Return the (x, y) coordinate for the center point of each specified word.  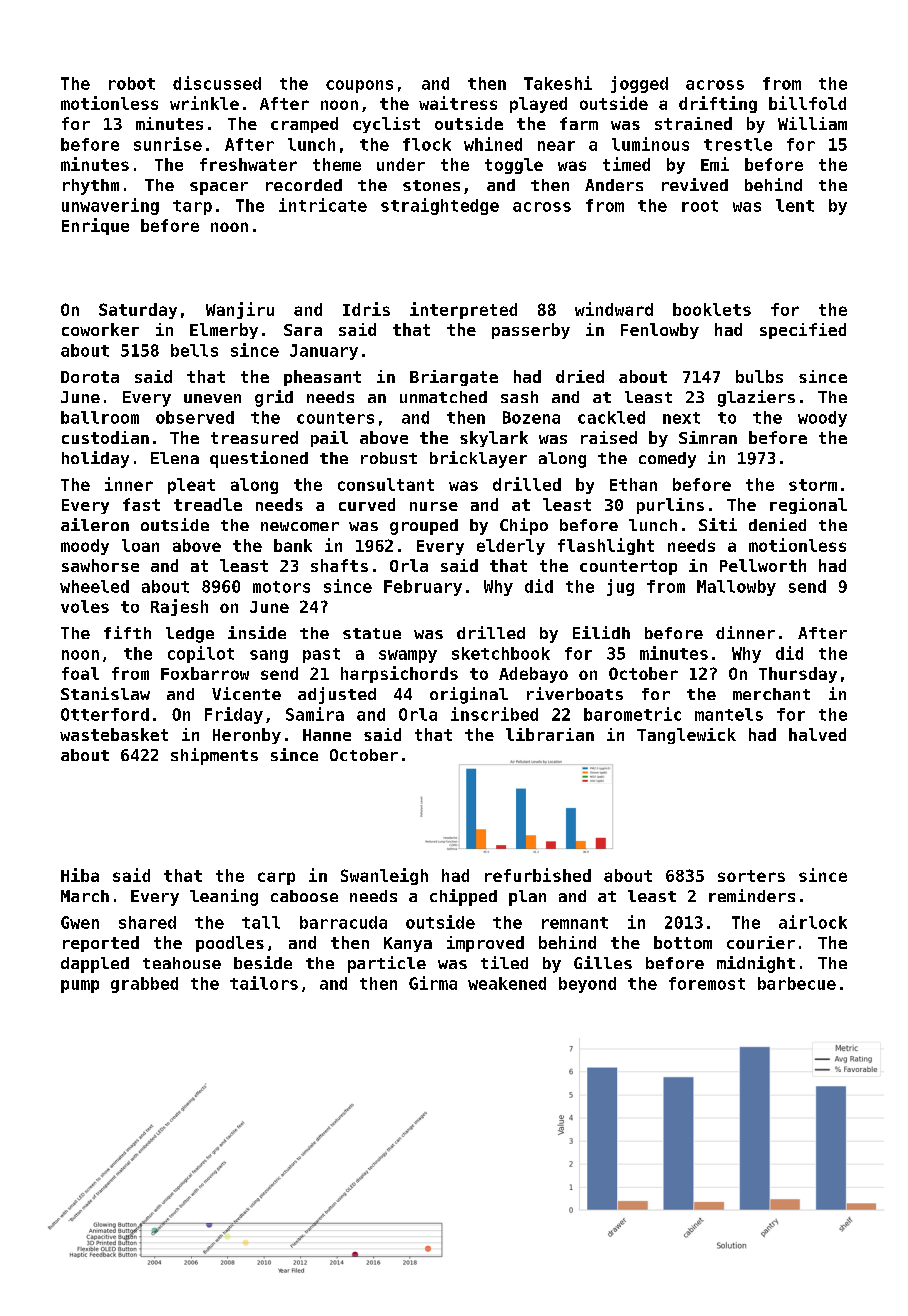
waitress (458, 103)
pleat (191, 486)
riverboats (575, 693)
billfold (807, 103)
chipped (463, 897)
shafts (339, 565)
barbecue (797, 983)
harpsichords (399, 674)
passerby (531, 331)
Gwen (80, 922)
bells (194, 350)
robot (132, 83)
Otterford (105, 714)
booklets (712, 309)
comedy (667, 460)
